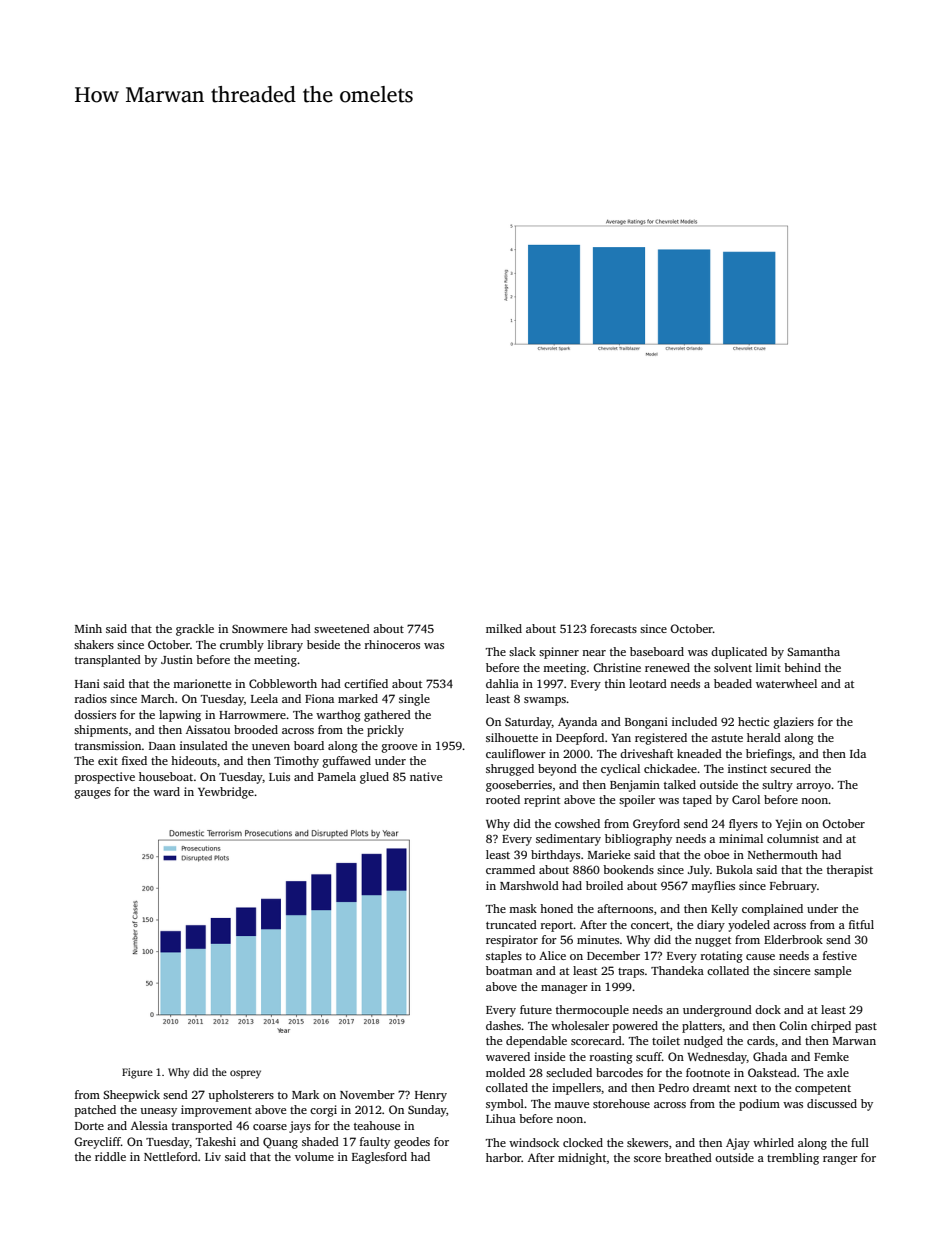 This document has height=1233, width=952. I want to click on Nethermouth, so click(783, 854).
